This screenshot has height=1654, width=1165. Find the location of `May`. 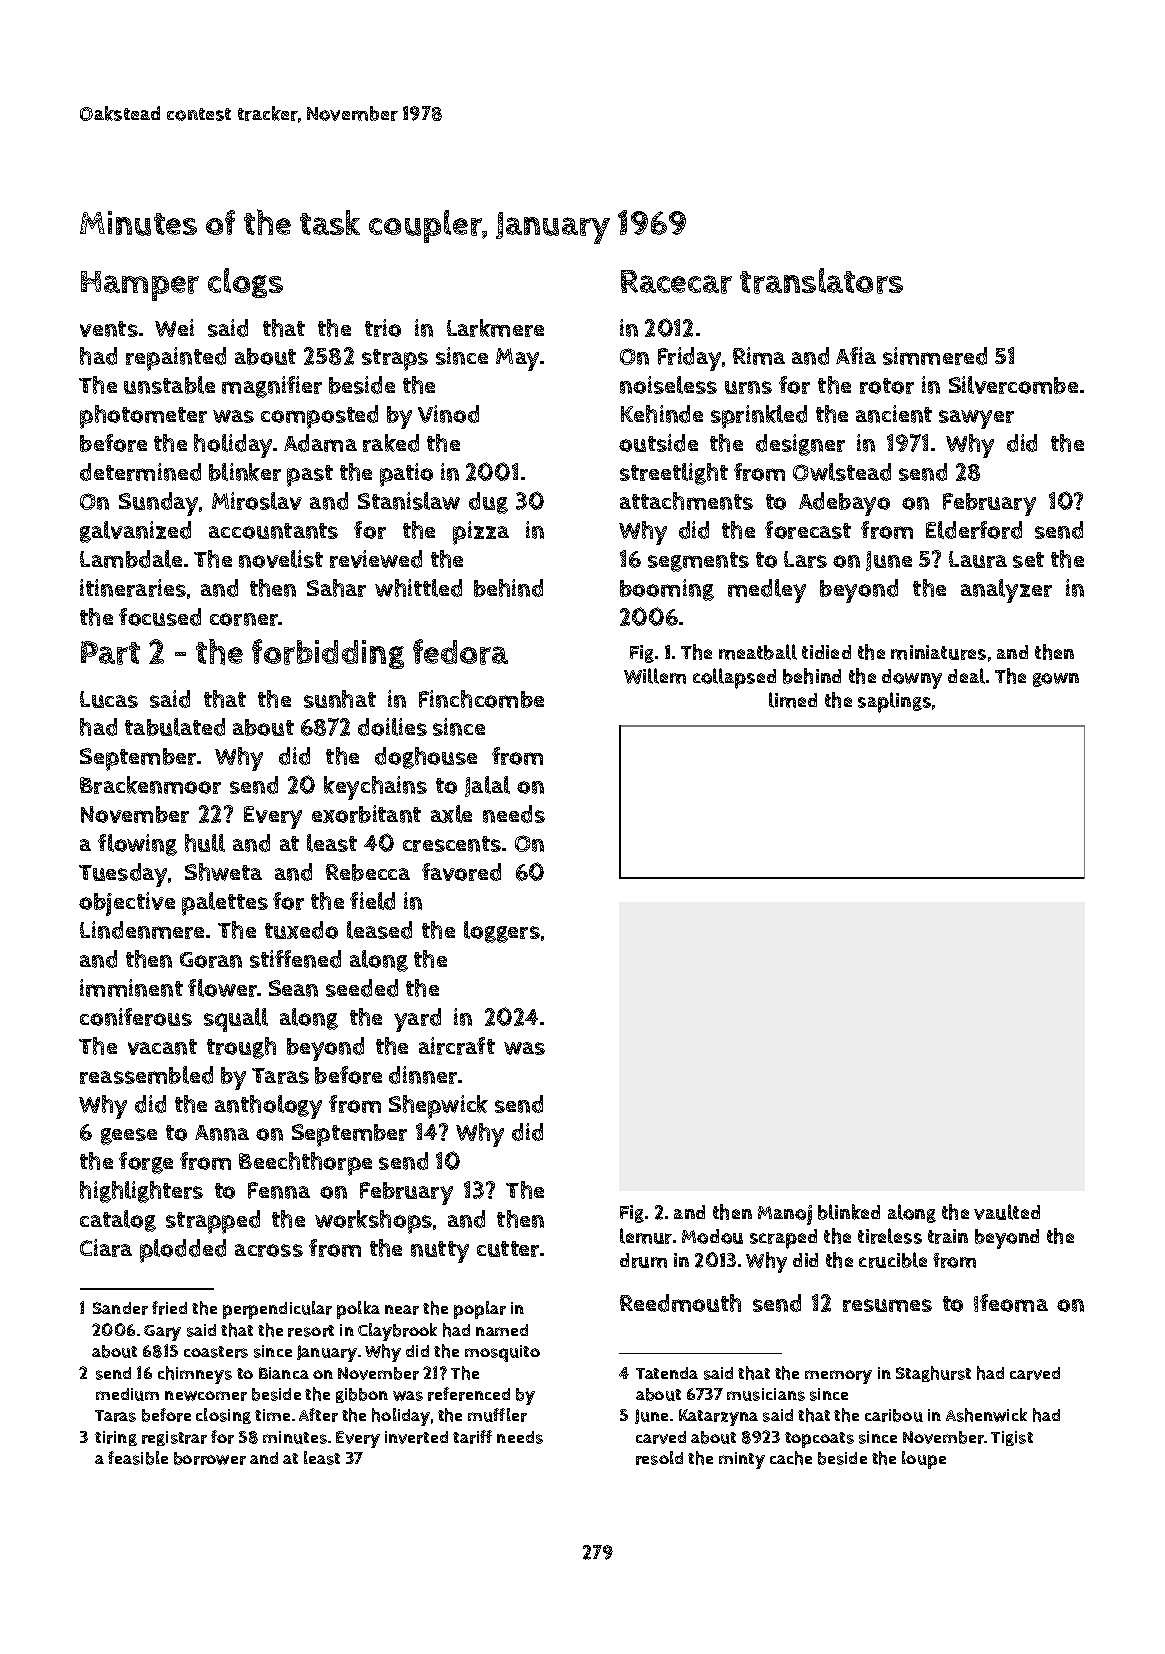

May is located at coordinates (517, 359).
